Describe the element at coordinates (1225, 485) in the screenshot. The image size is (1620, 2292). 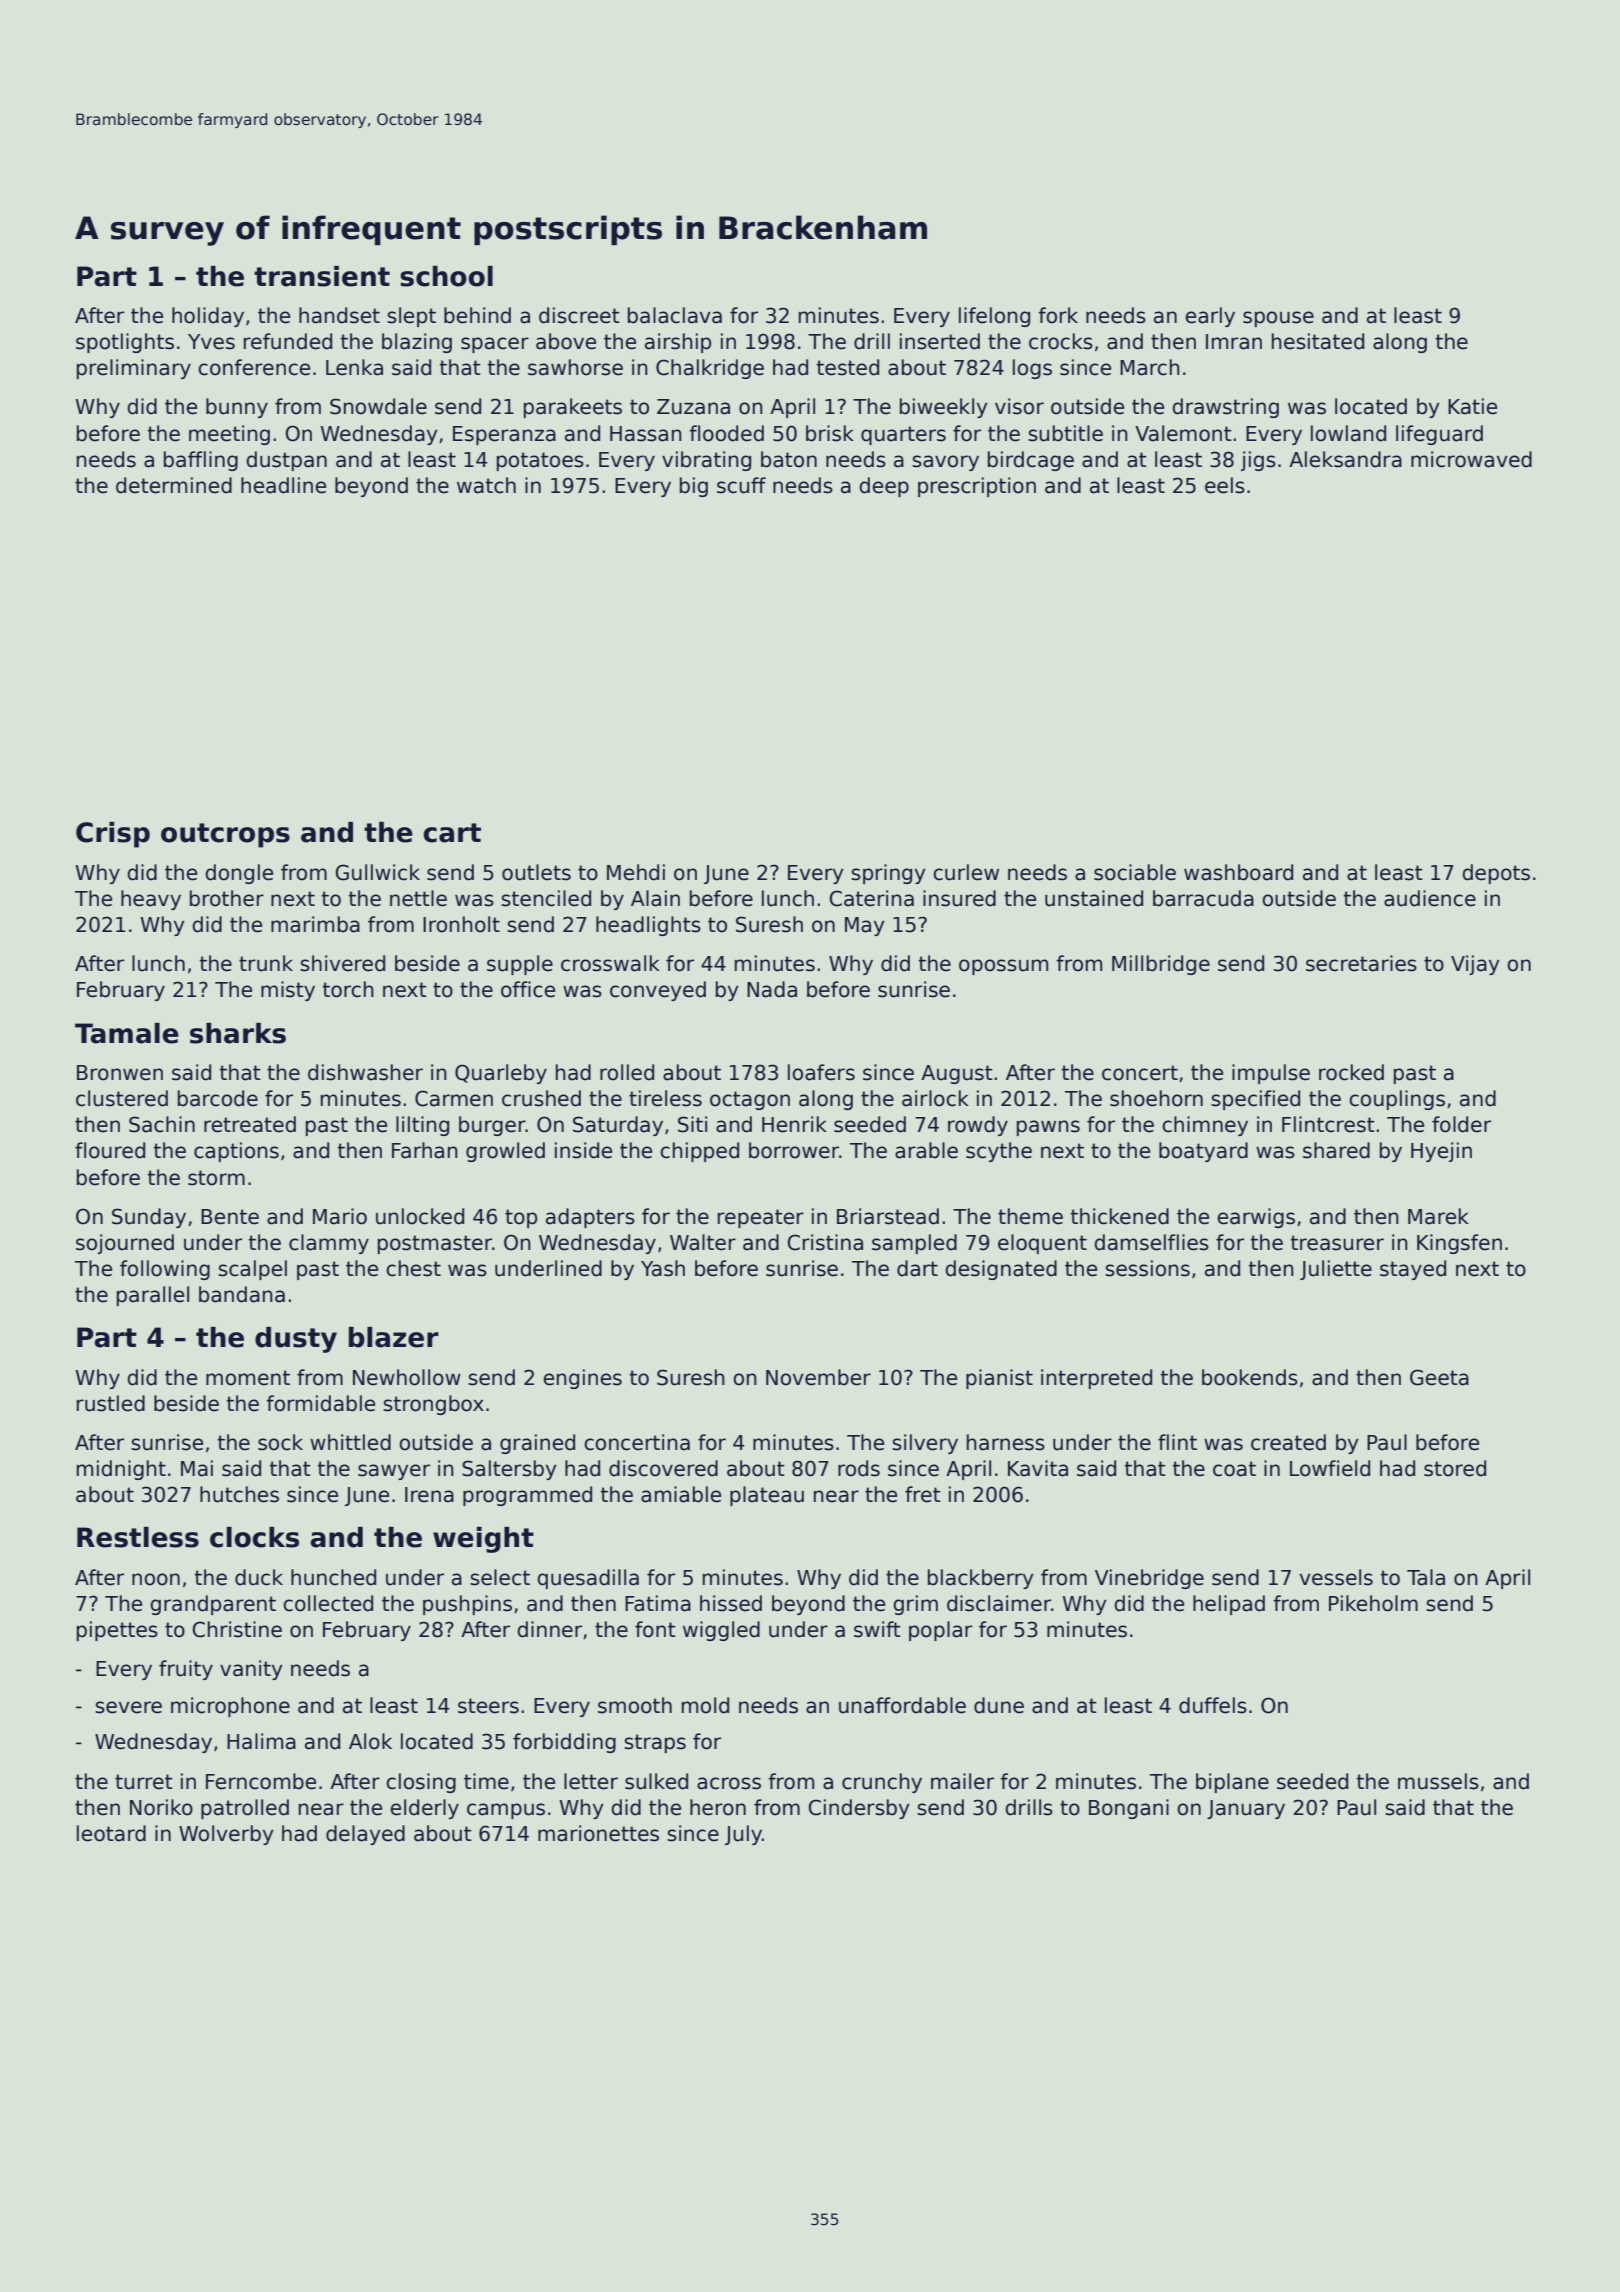
I see `eels` at that location.
